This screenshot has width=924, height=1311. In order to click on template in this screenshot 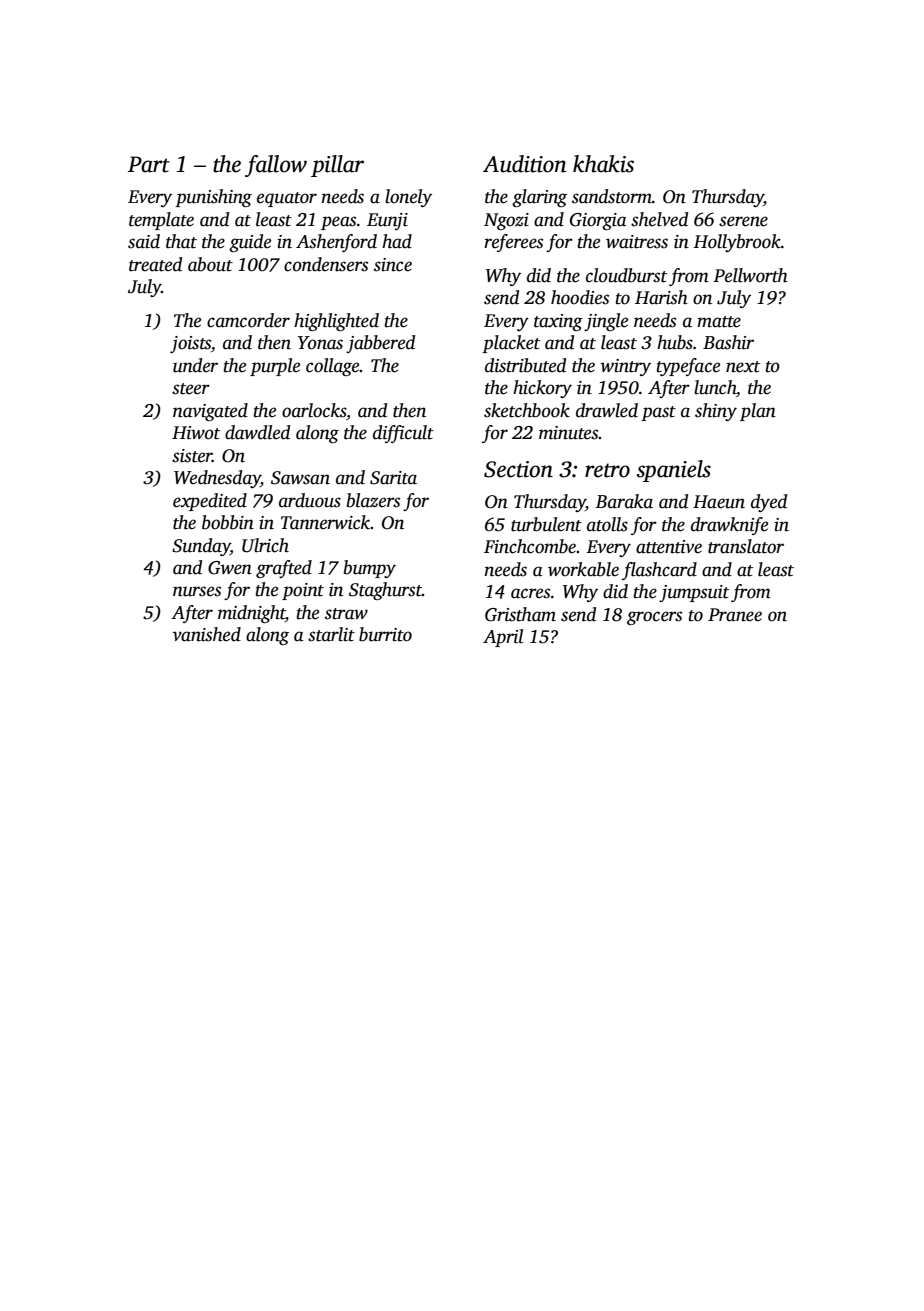, I will do `click(161, 221)`.
